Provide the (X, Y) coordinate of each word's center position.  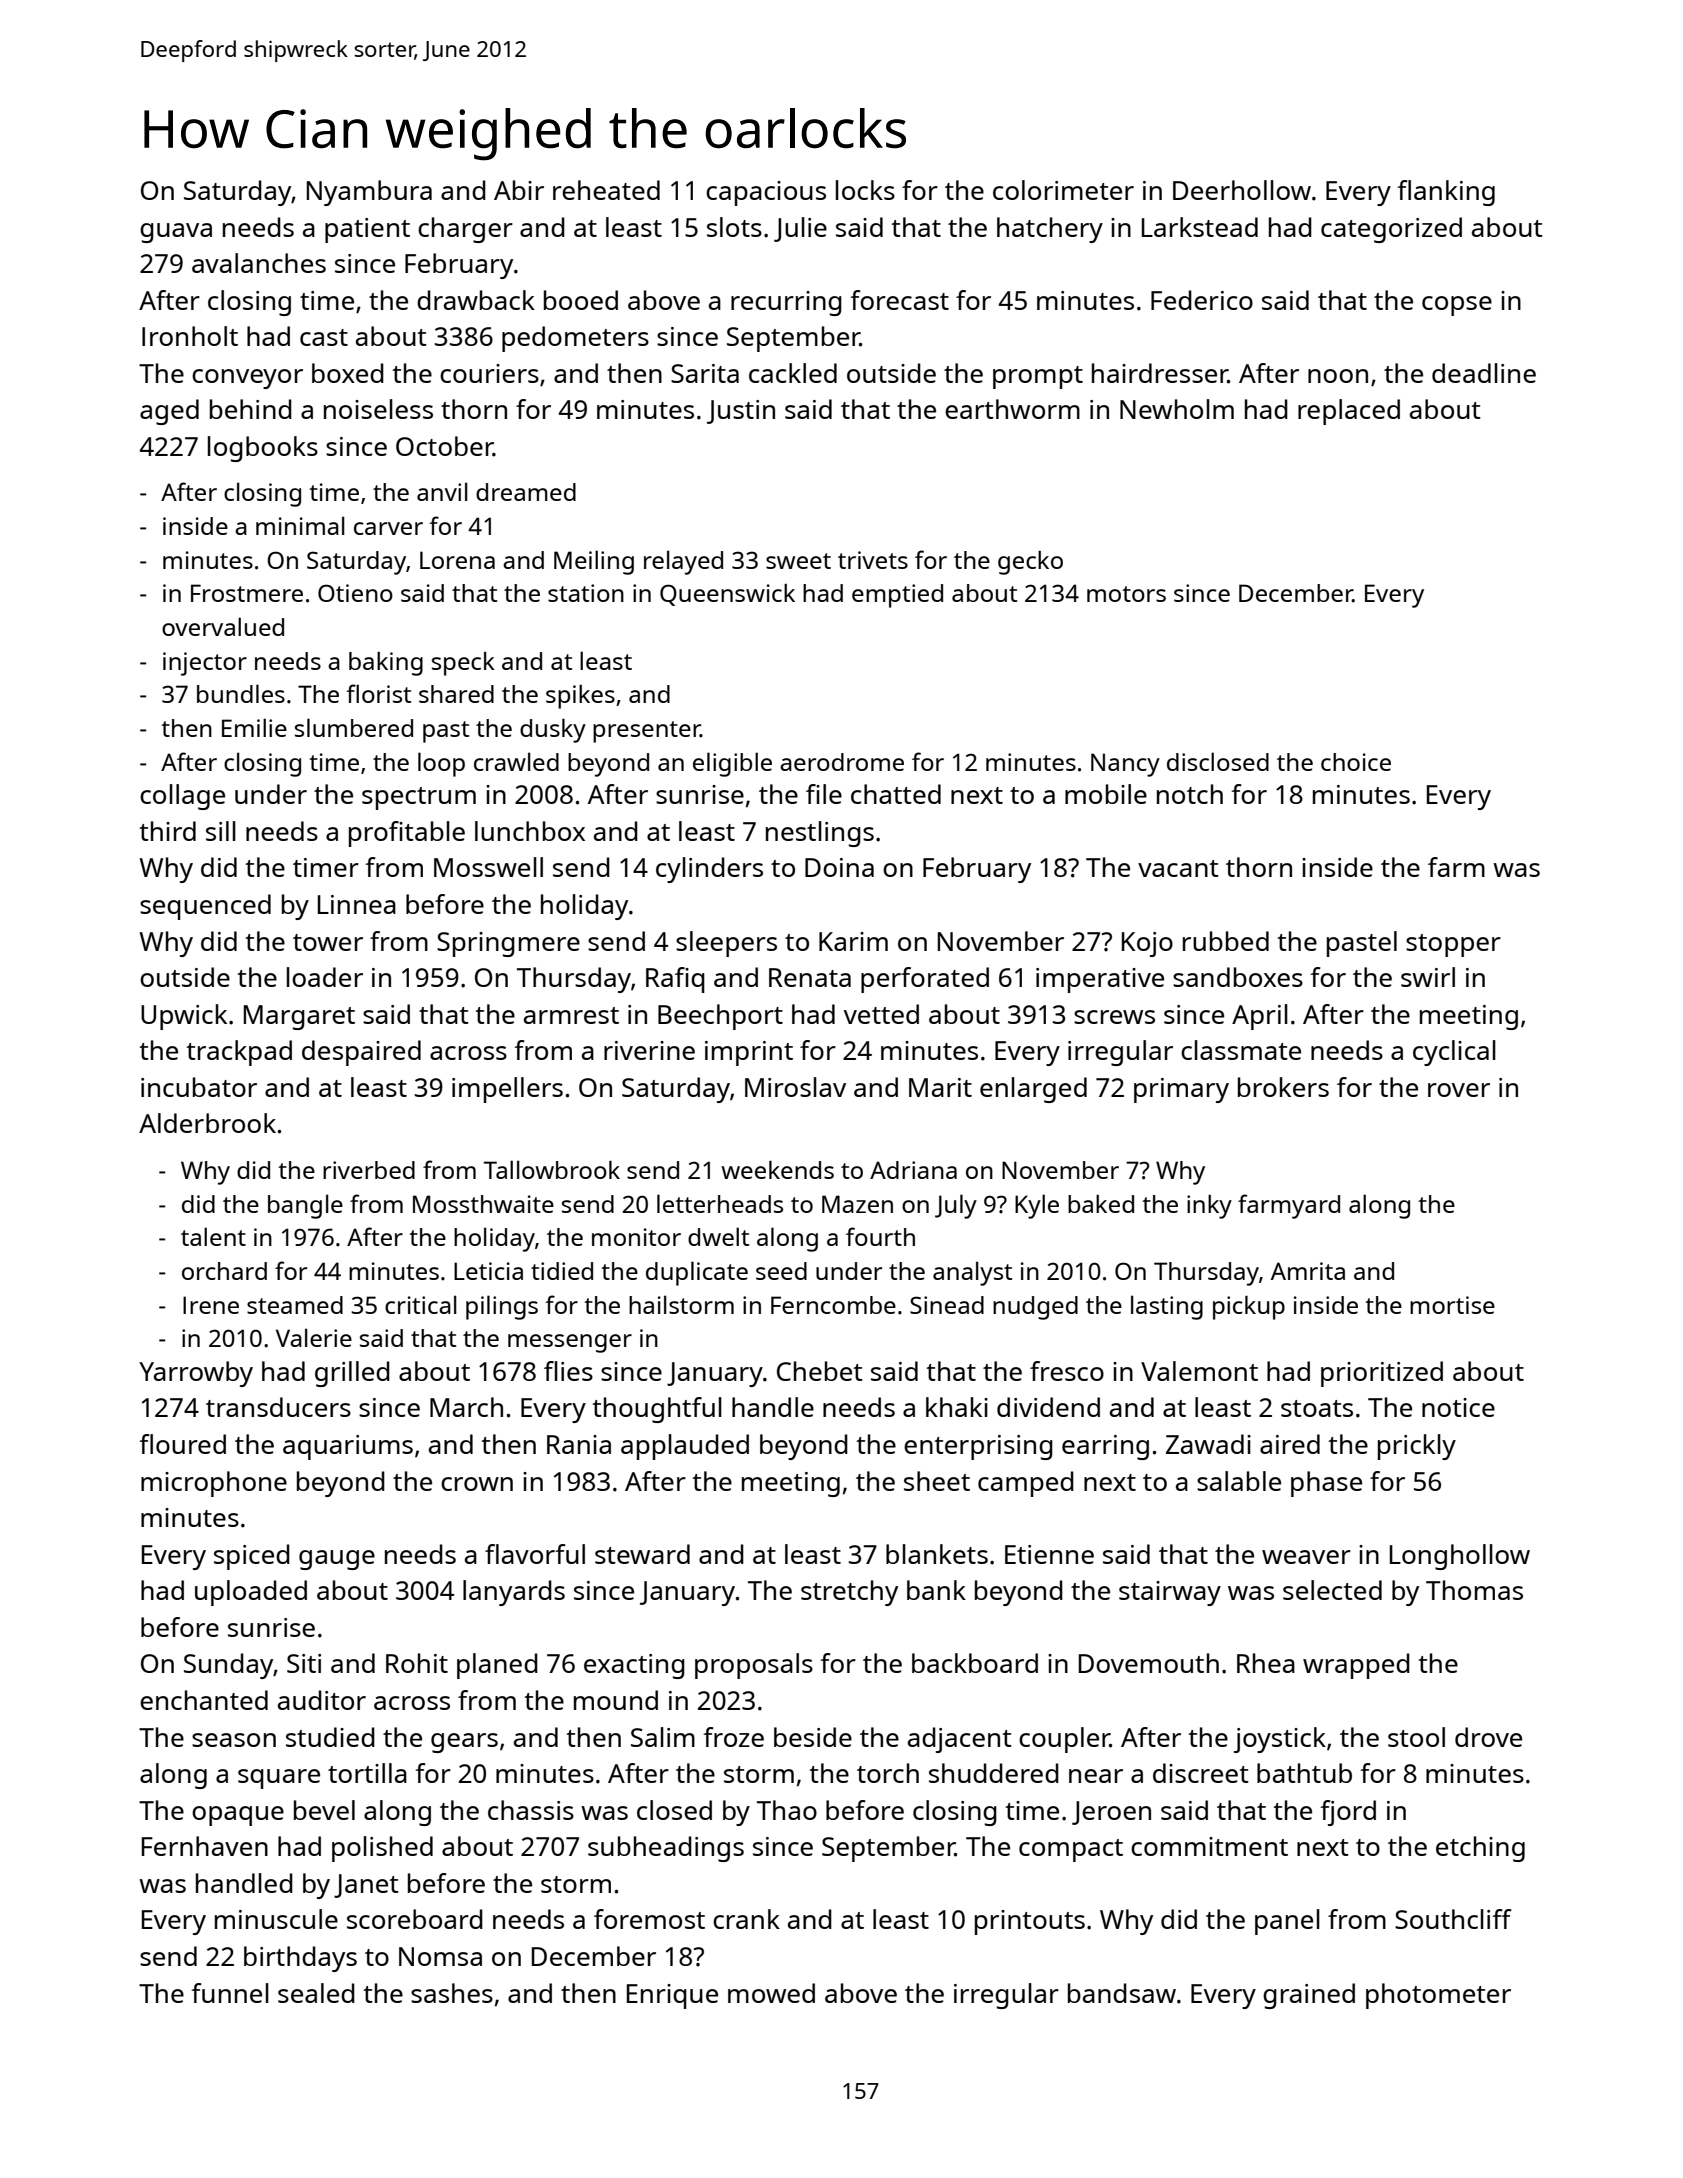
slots (734, 227)
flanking (1446, 193)
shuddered (994, 1773)
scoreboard (415, 1919)
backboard (975, 1663)
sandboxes (1238, 977)
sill (221, 831)
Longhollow (1460, 1557)
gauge (337, 1560)
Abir (519, 190)
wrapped (1356, 1666)
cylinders (709, 870)
